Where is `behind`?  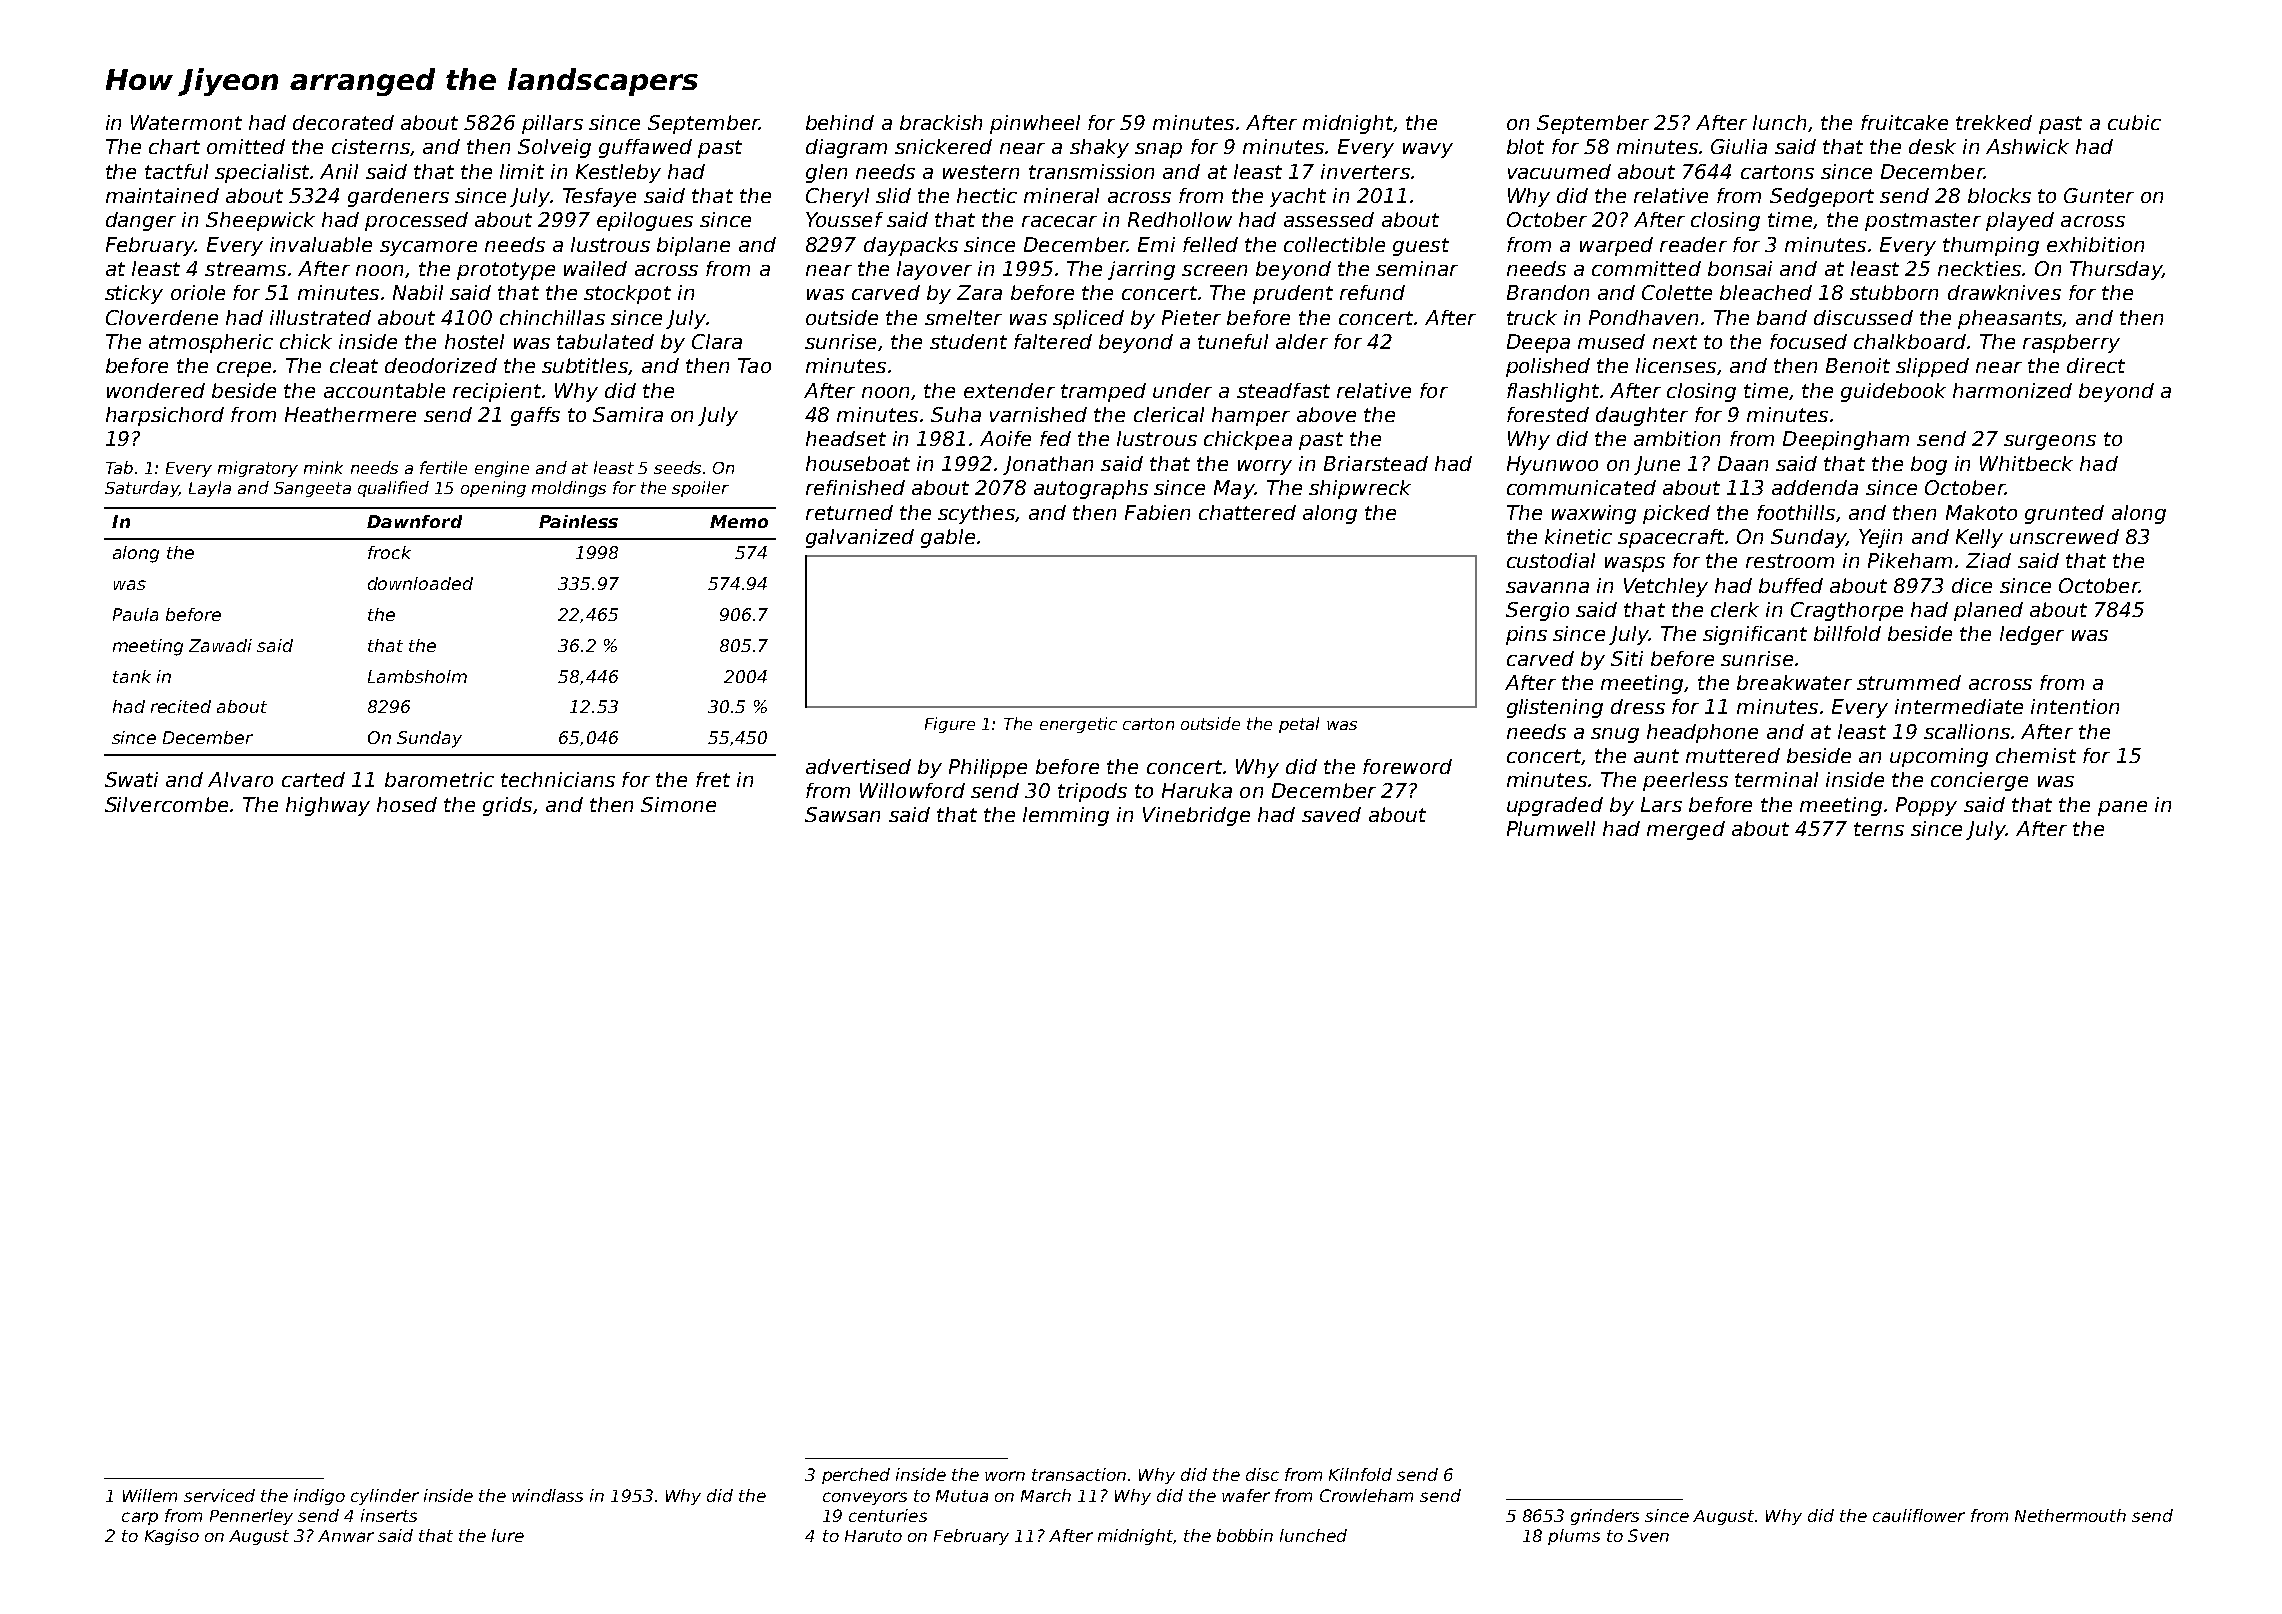
behind is located at coordinates (840, 122).
